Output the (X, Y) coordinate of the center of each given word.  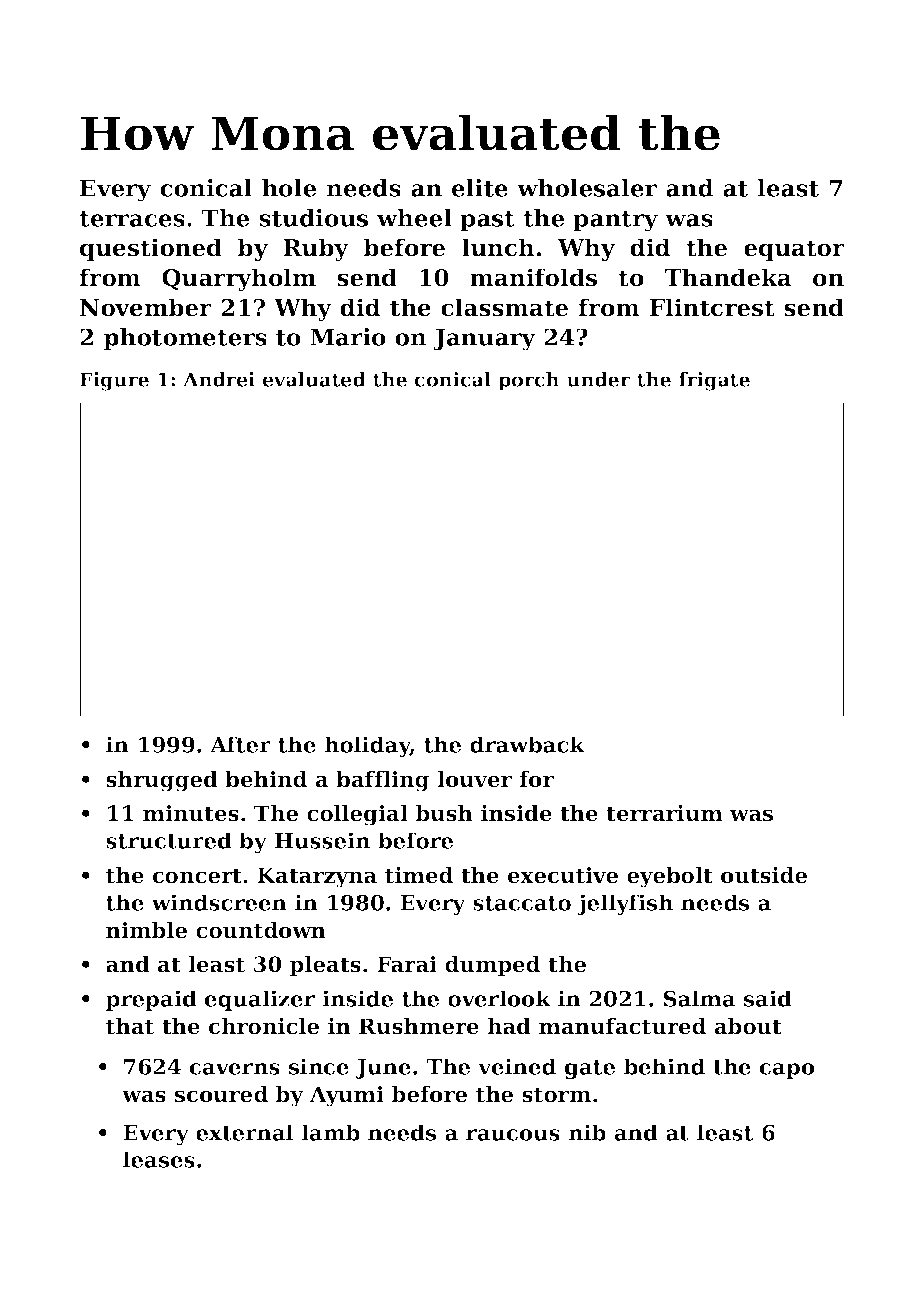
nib (587, 1132)
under (599, 379)
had (509, 1026)
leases (159, 1159)
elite (480, 188)
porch (528, 381)
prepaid (151, 1000)
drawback (527, 744)
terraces (132, 219)
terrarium (664, 813)
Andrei (219, 379)
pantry (615, 221)
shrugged (162, 781)
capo (787, 1071)
